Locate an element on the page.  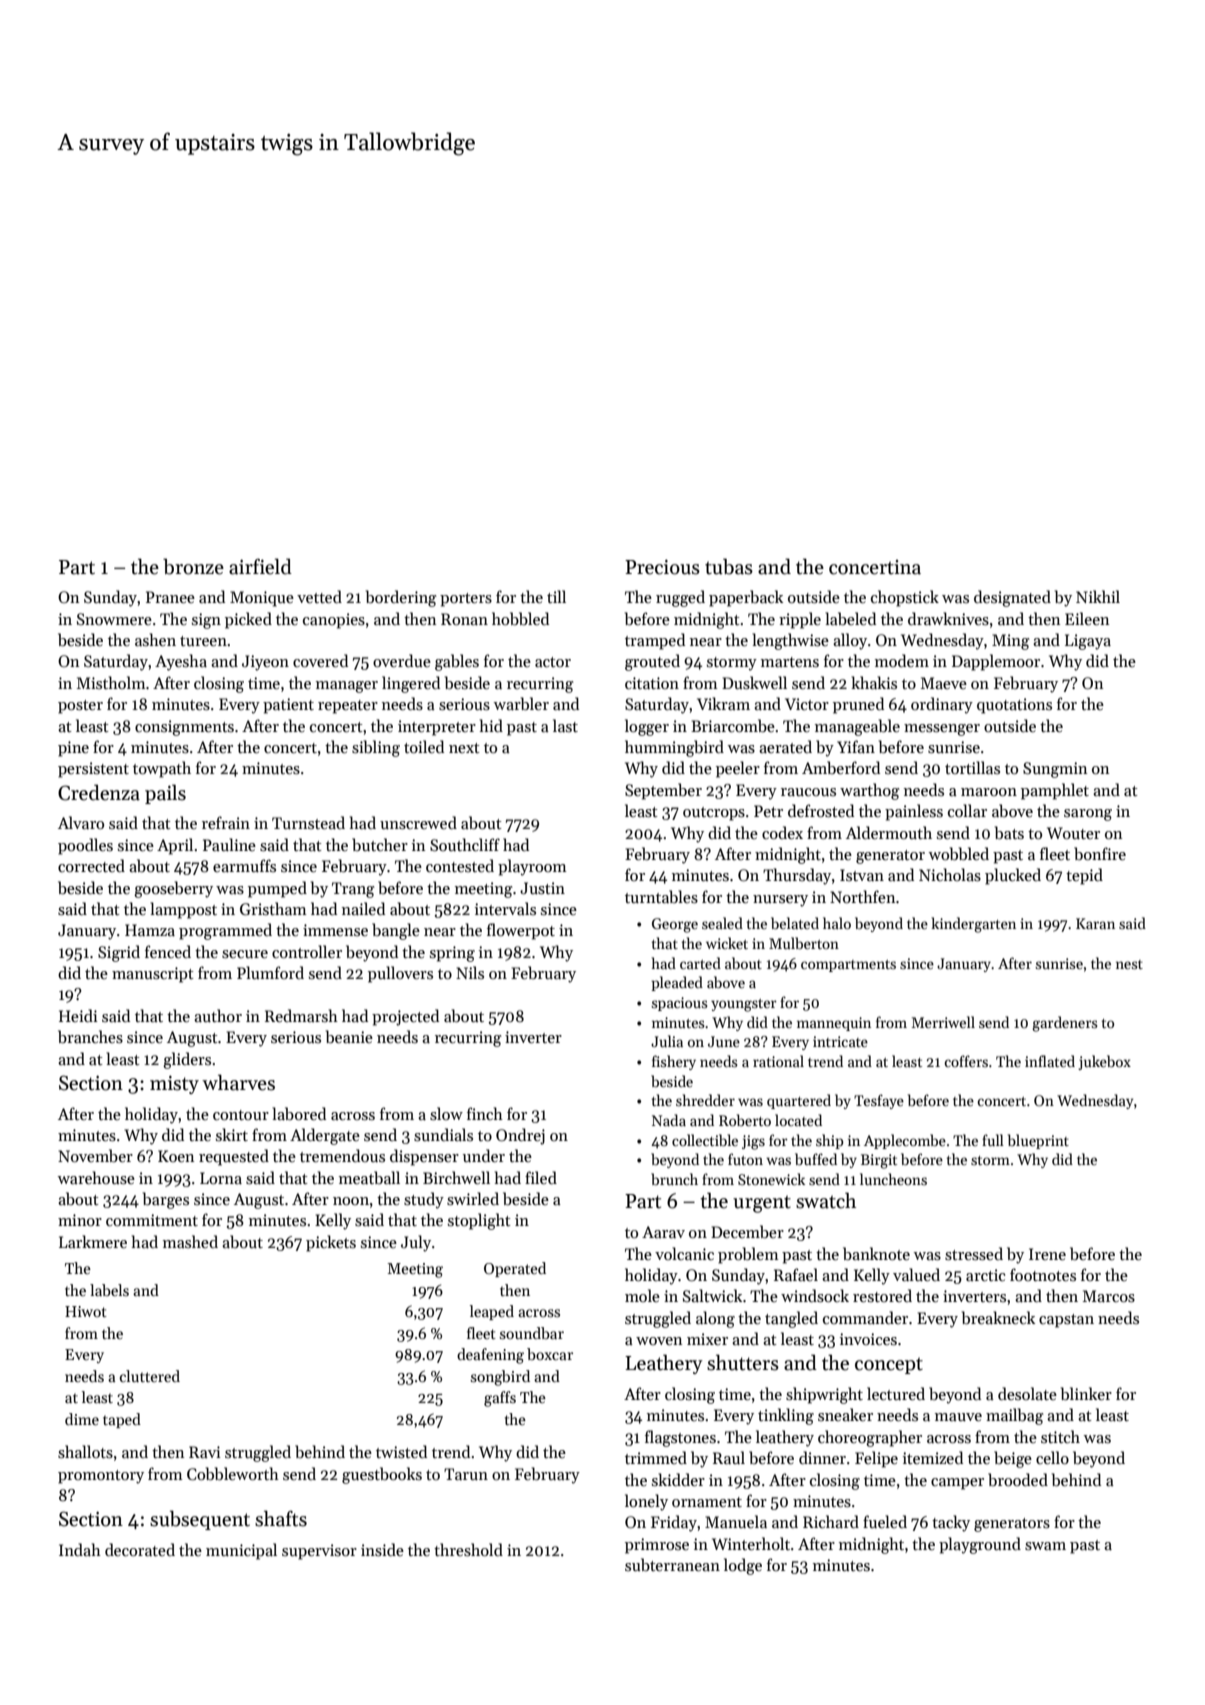
swam is located at coordinates (1045, 1546).
